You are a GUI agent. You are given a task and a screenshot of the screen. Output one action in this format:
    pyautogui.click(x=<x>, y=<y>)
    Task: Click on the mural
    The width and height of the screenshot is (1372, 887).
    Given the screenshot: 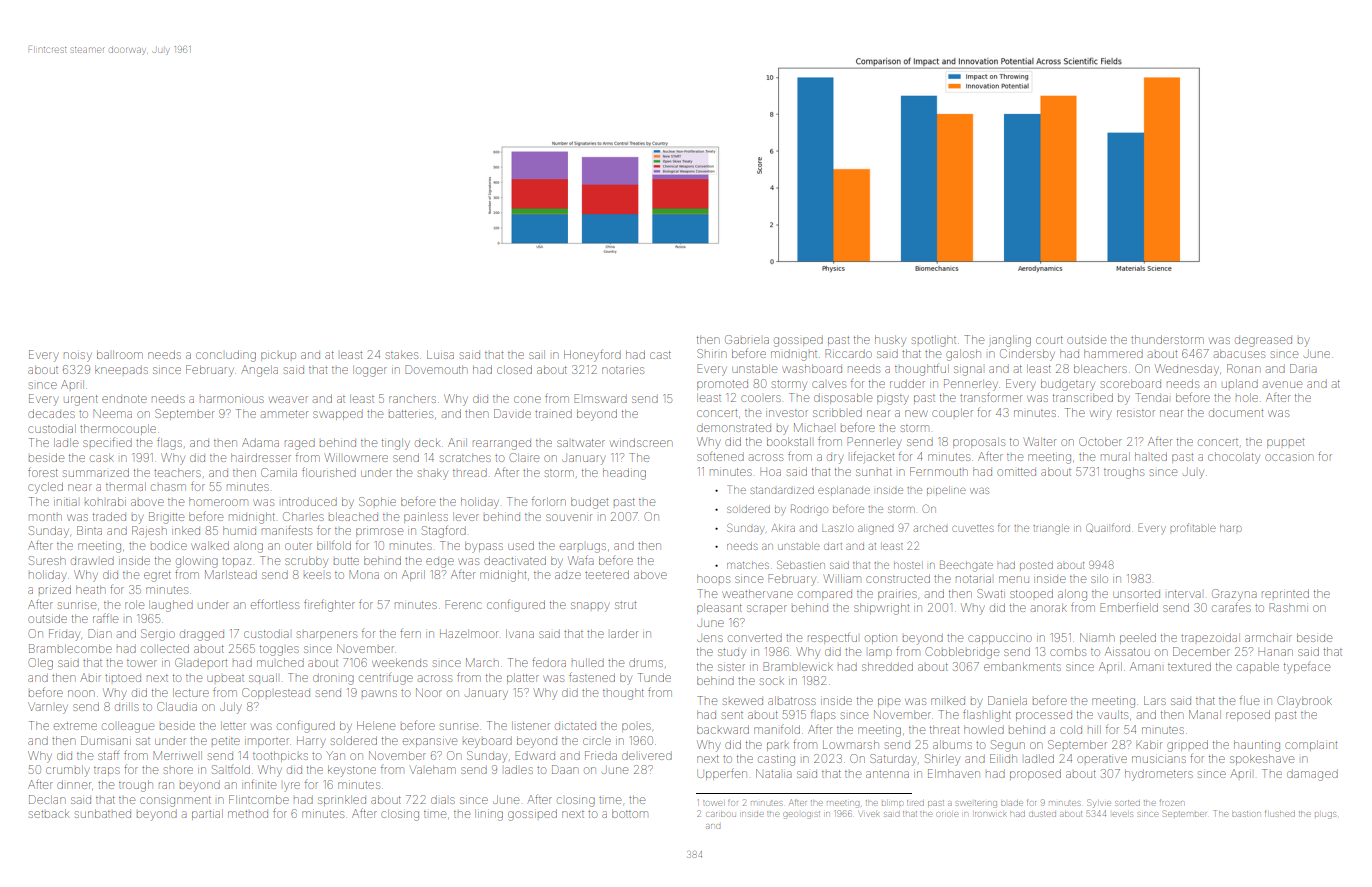 What is the action you would take?
    pyautogui.click(x=1115, y=457)
